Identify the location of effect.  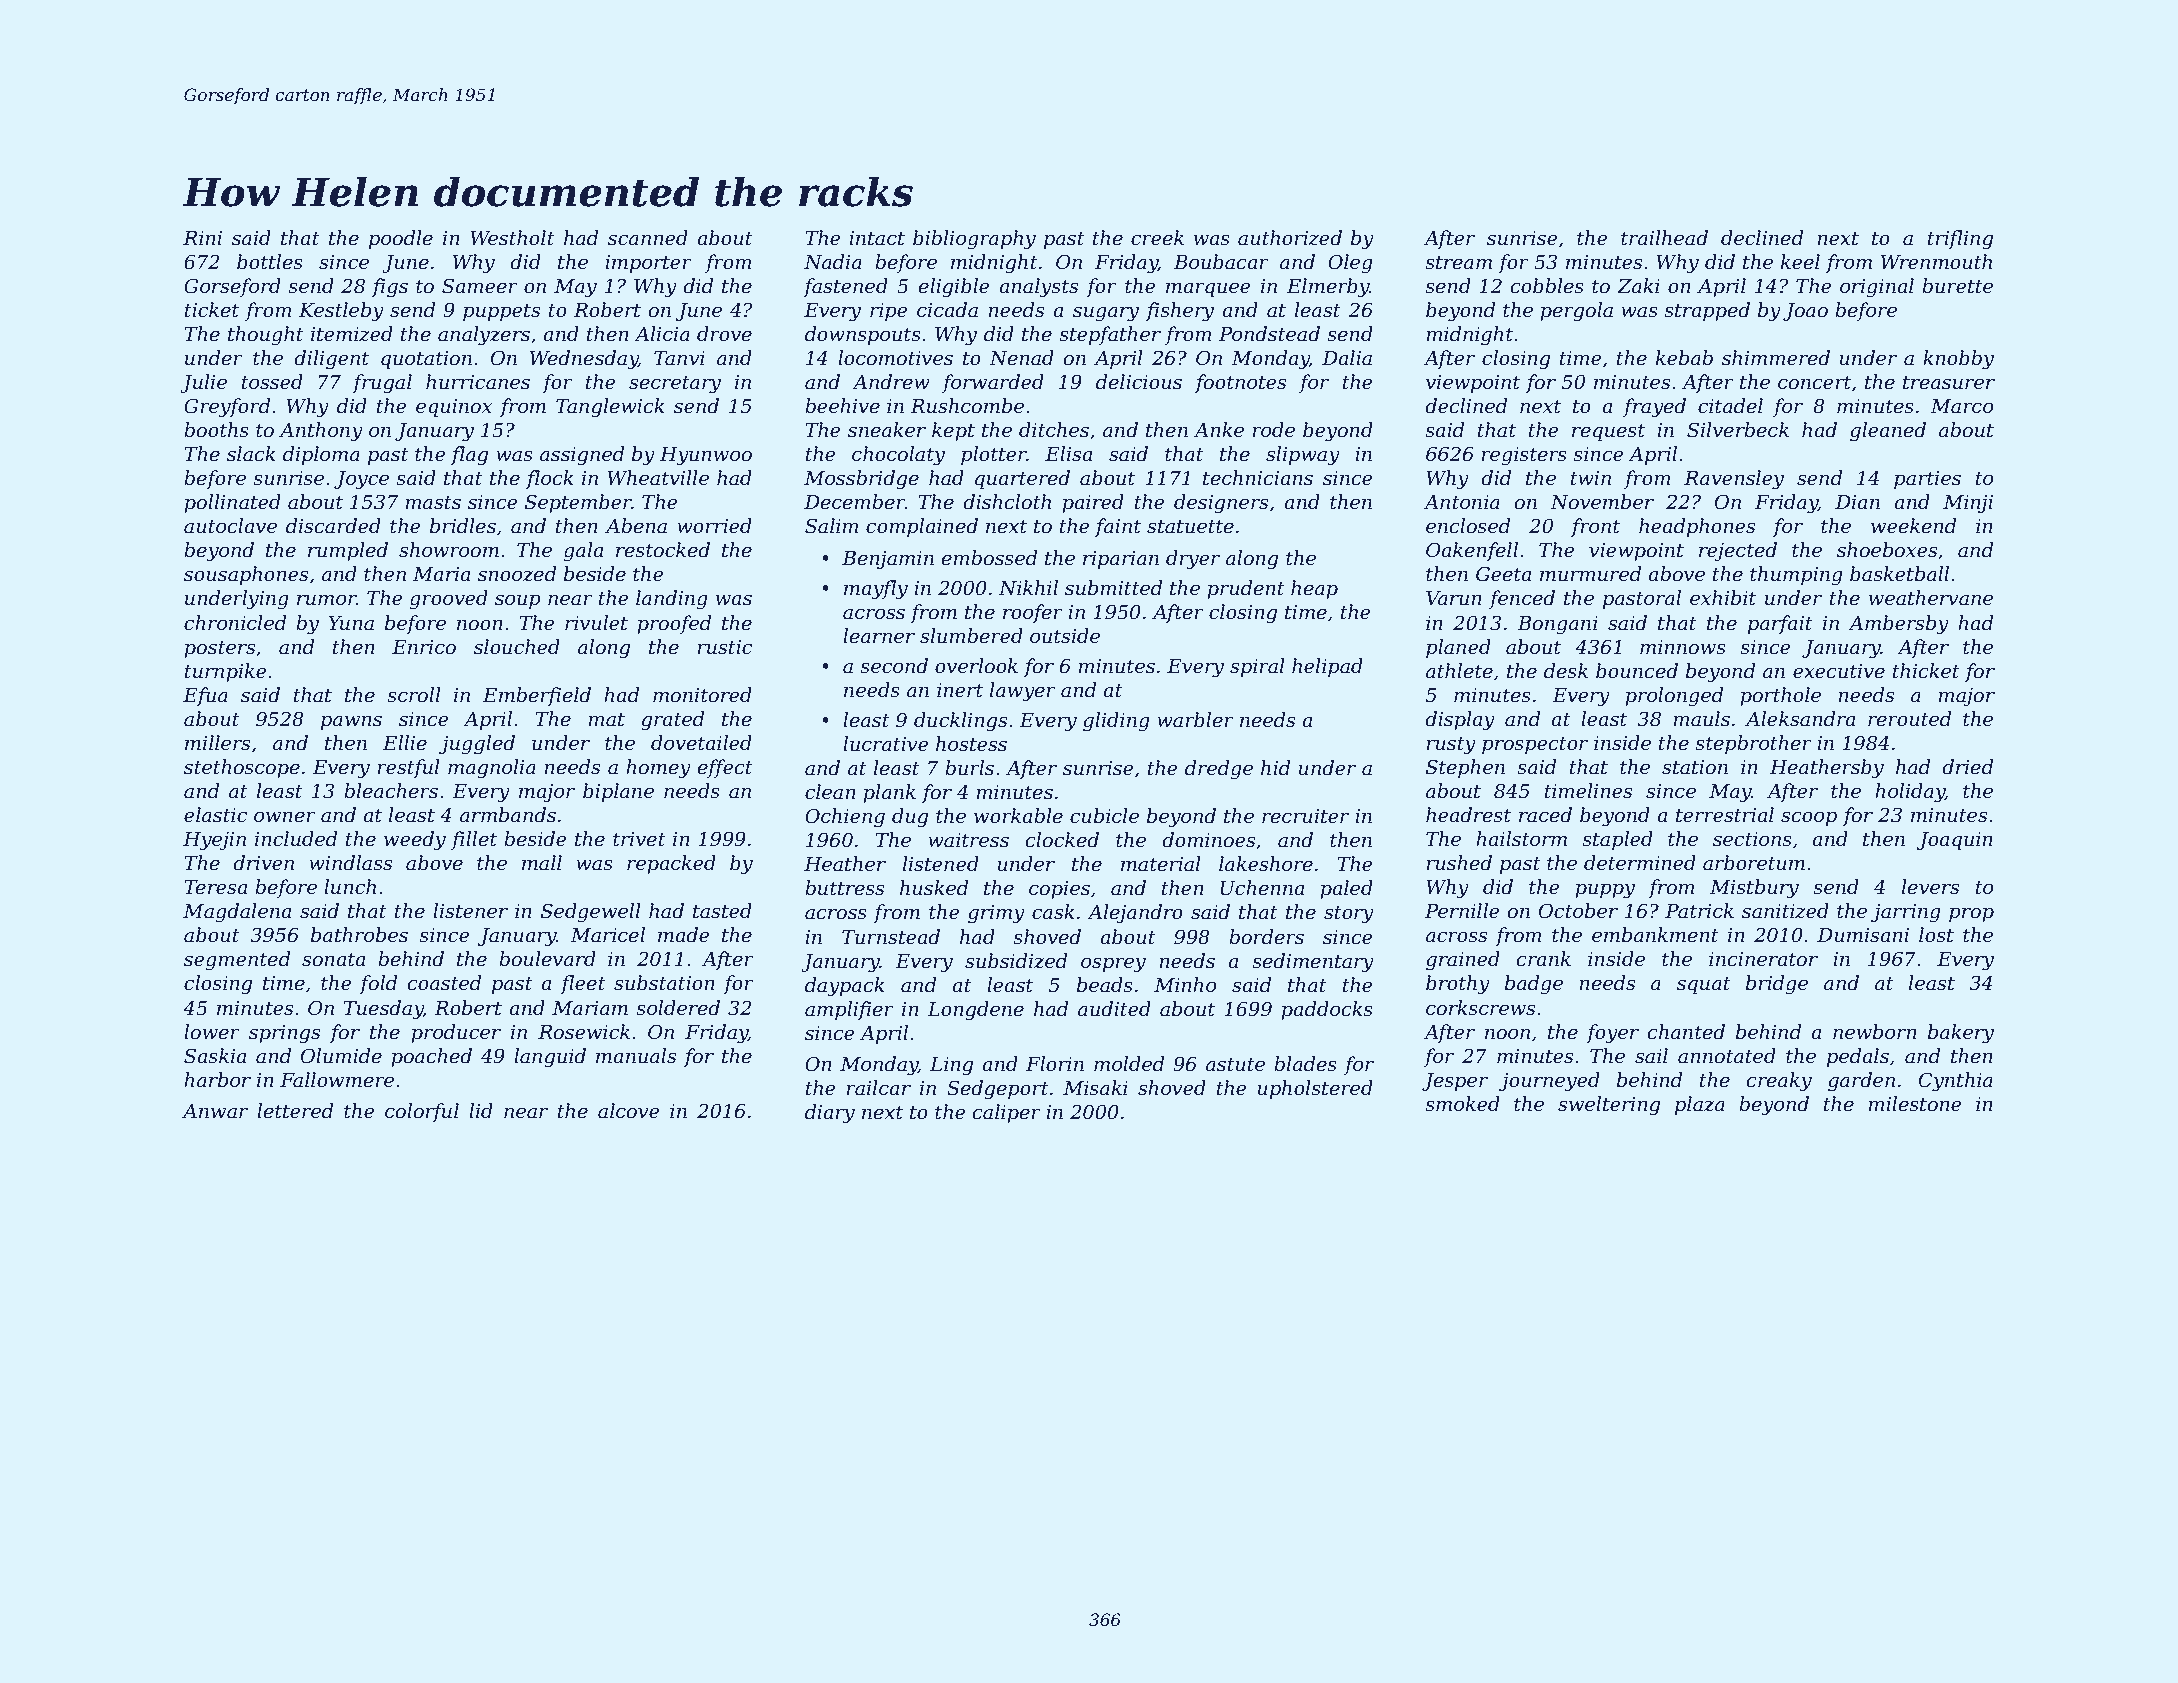
(725, 768).
